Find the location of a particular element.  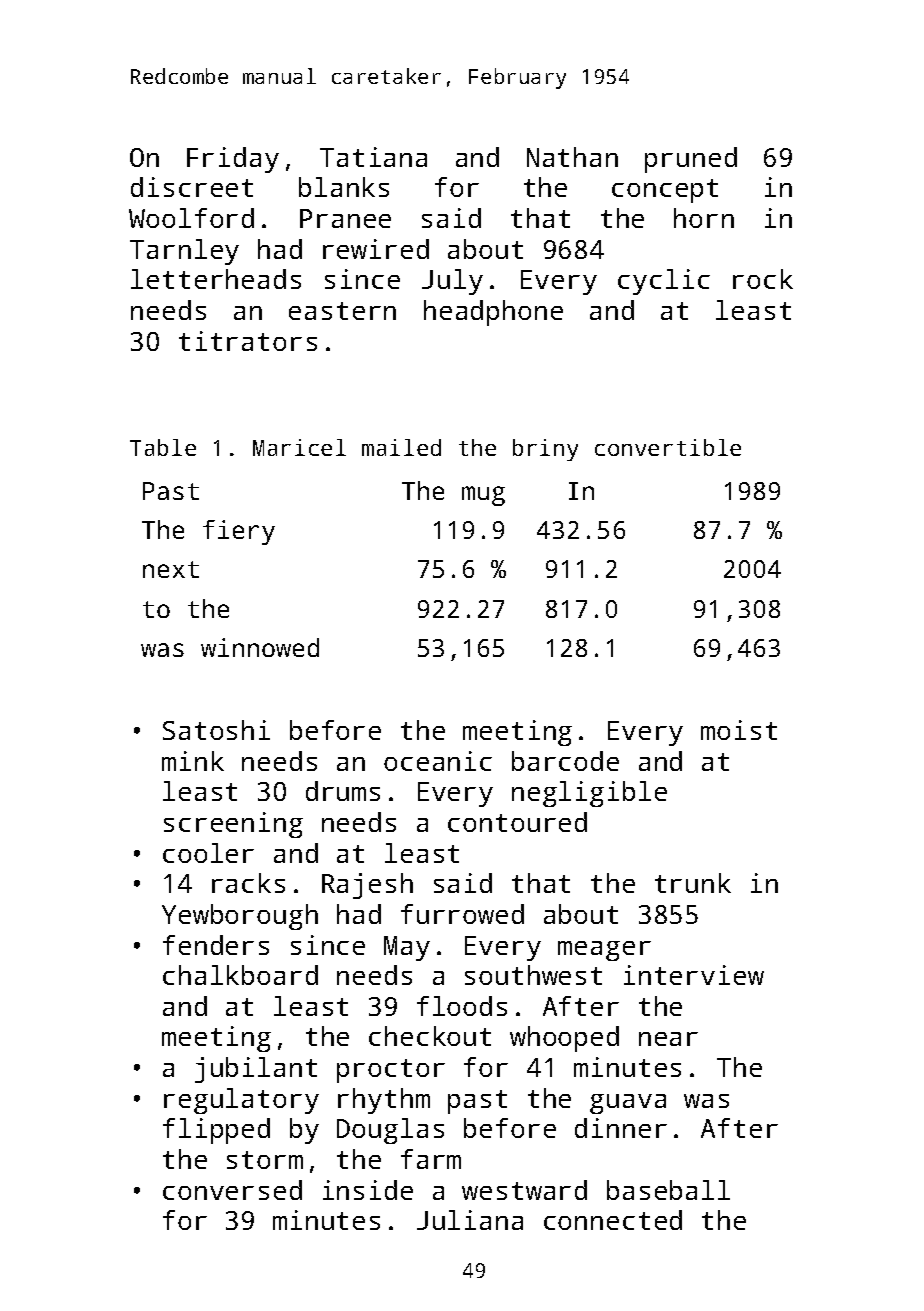

discreet is located at coordinates (192, 187).
